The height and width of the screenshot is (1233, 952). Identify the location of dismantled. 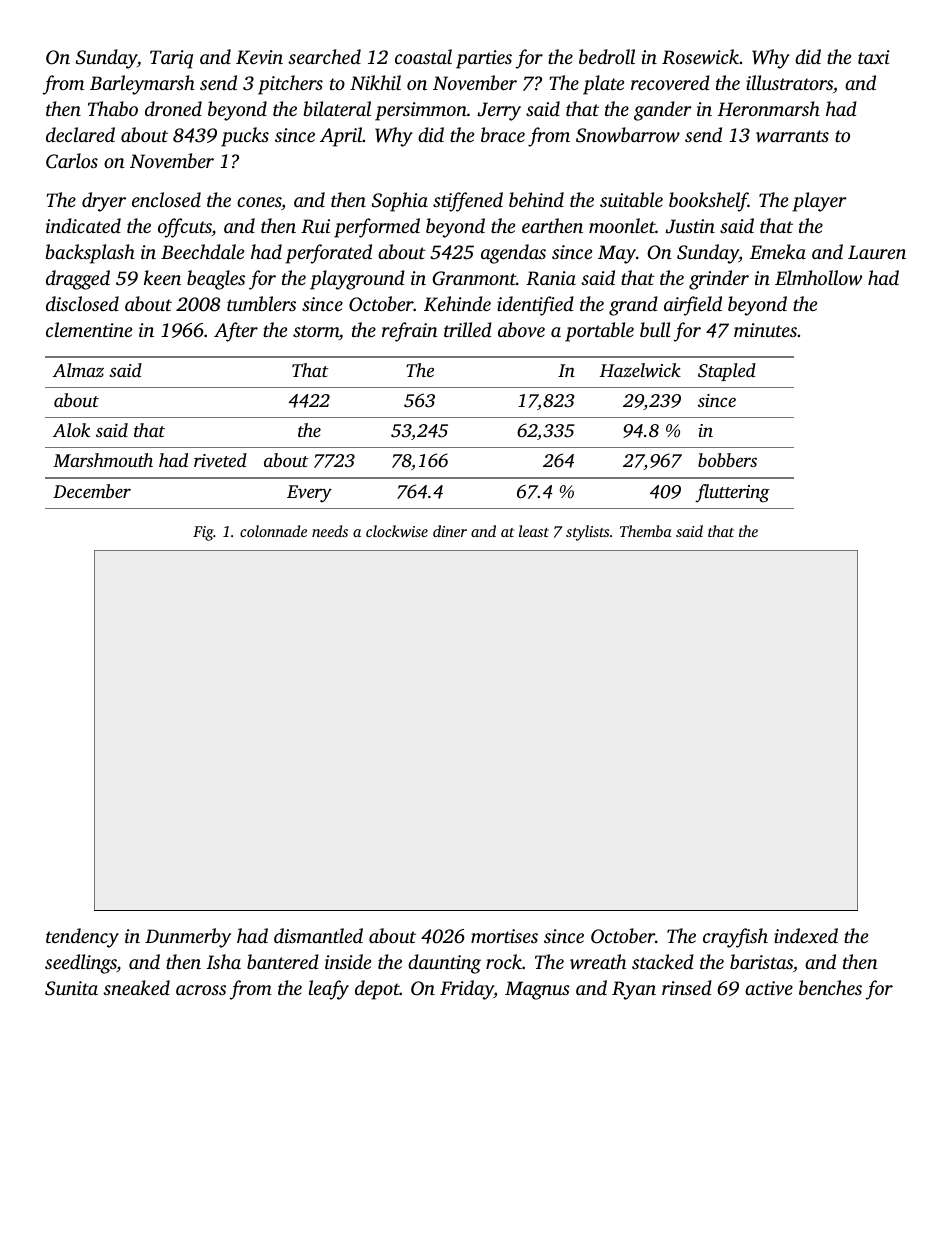
(318, 935).
